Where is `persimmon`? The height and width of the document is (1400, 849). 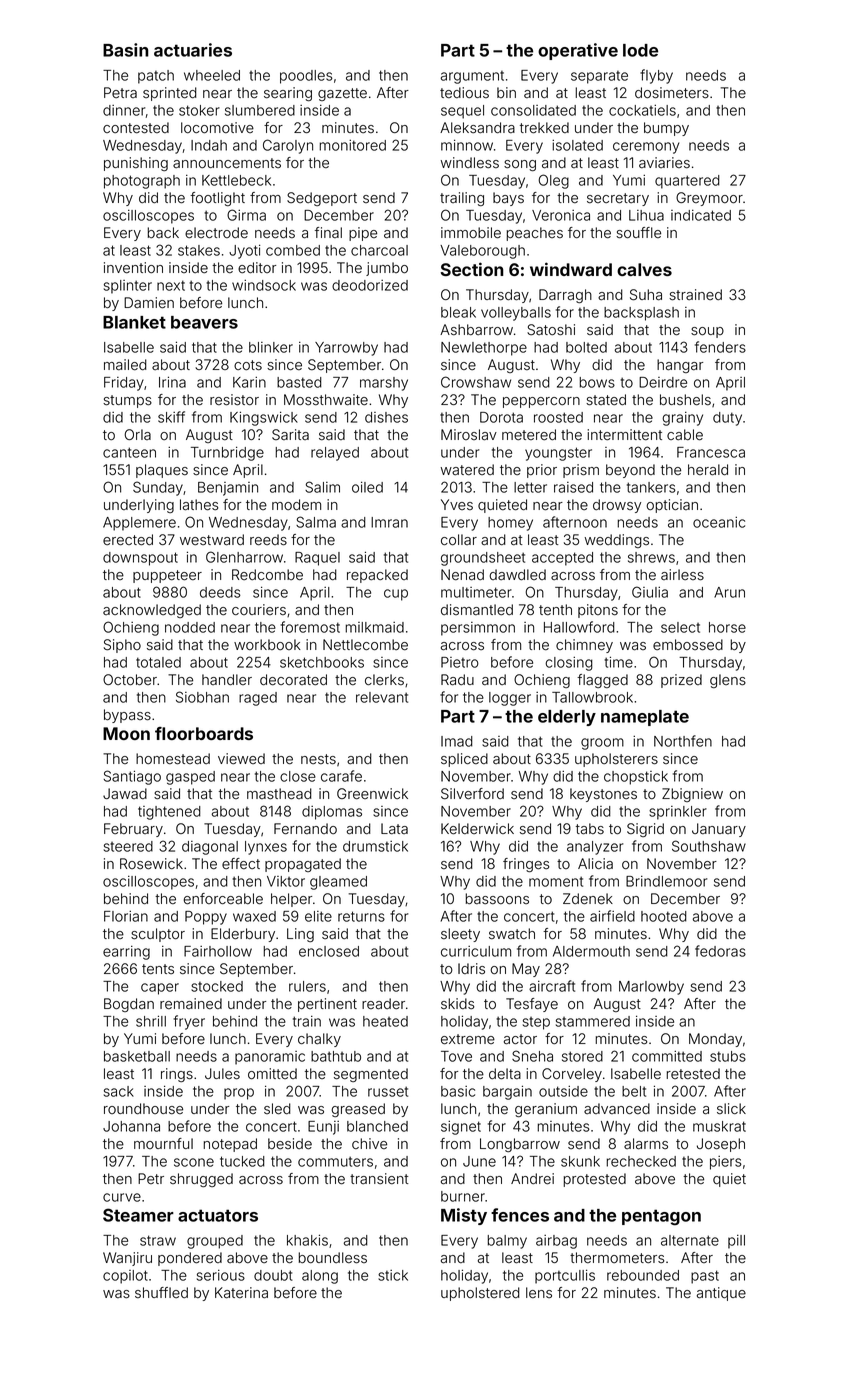 persimmon is located at coordinates (478, 629).
